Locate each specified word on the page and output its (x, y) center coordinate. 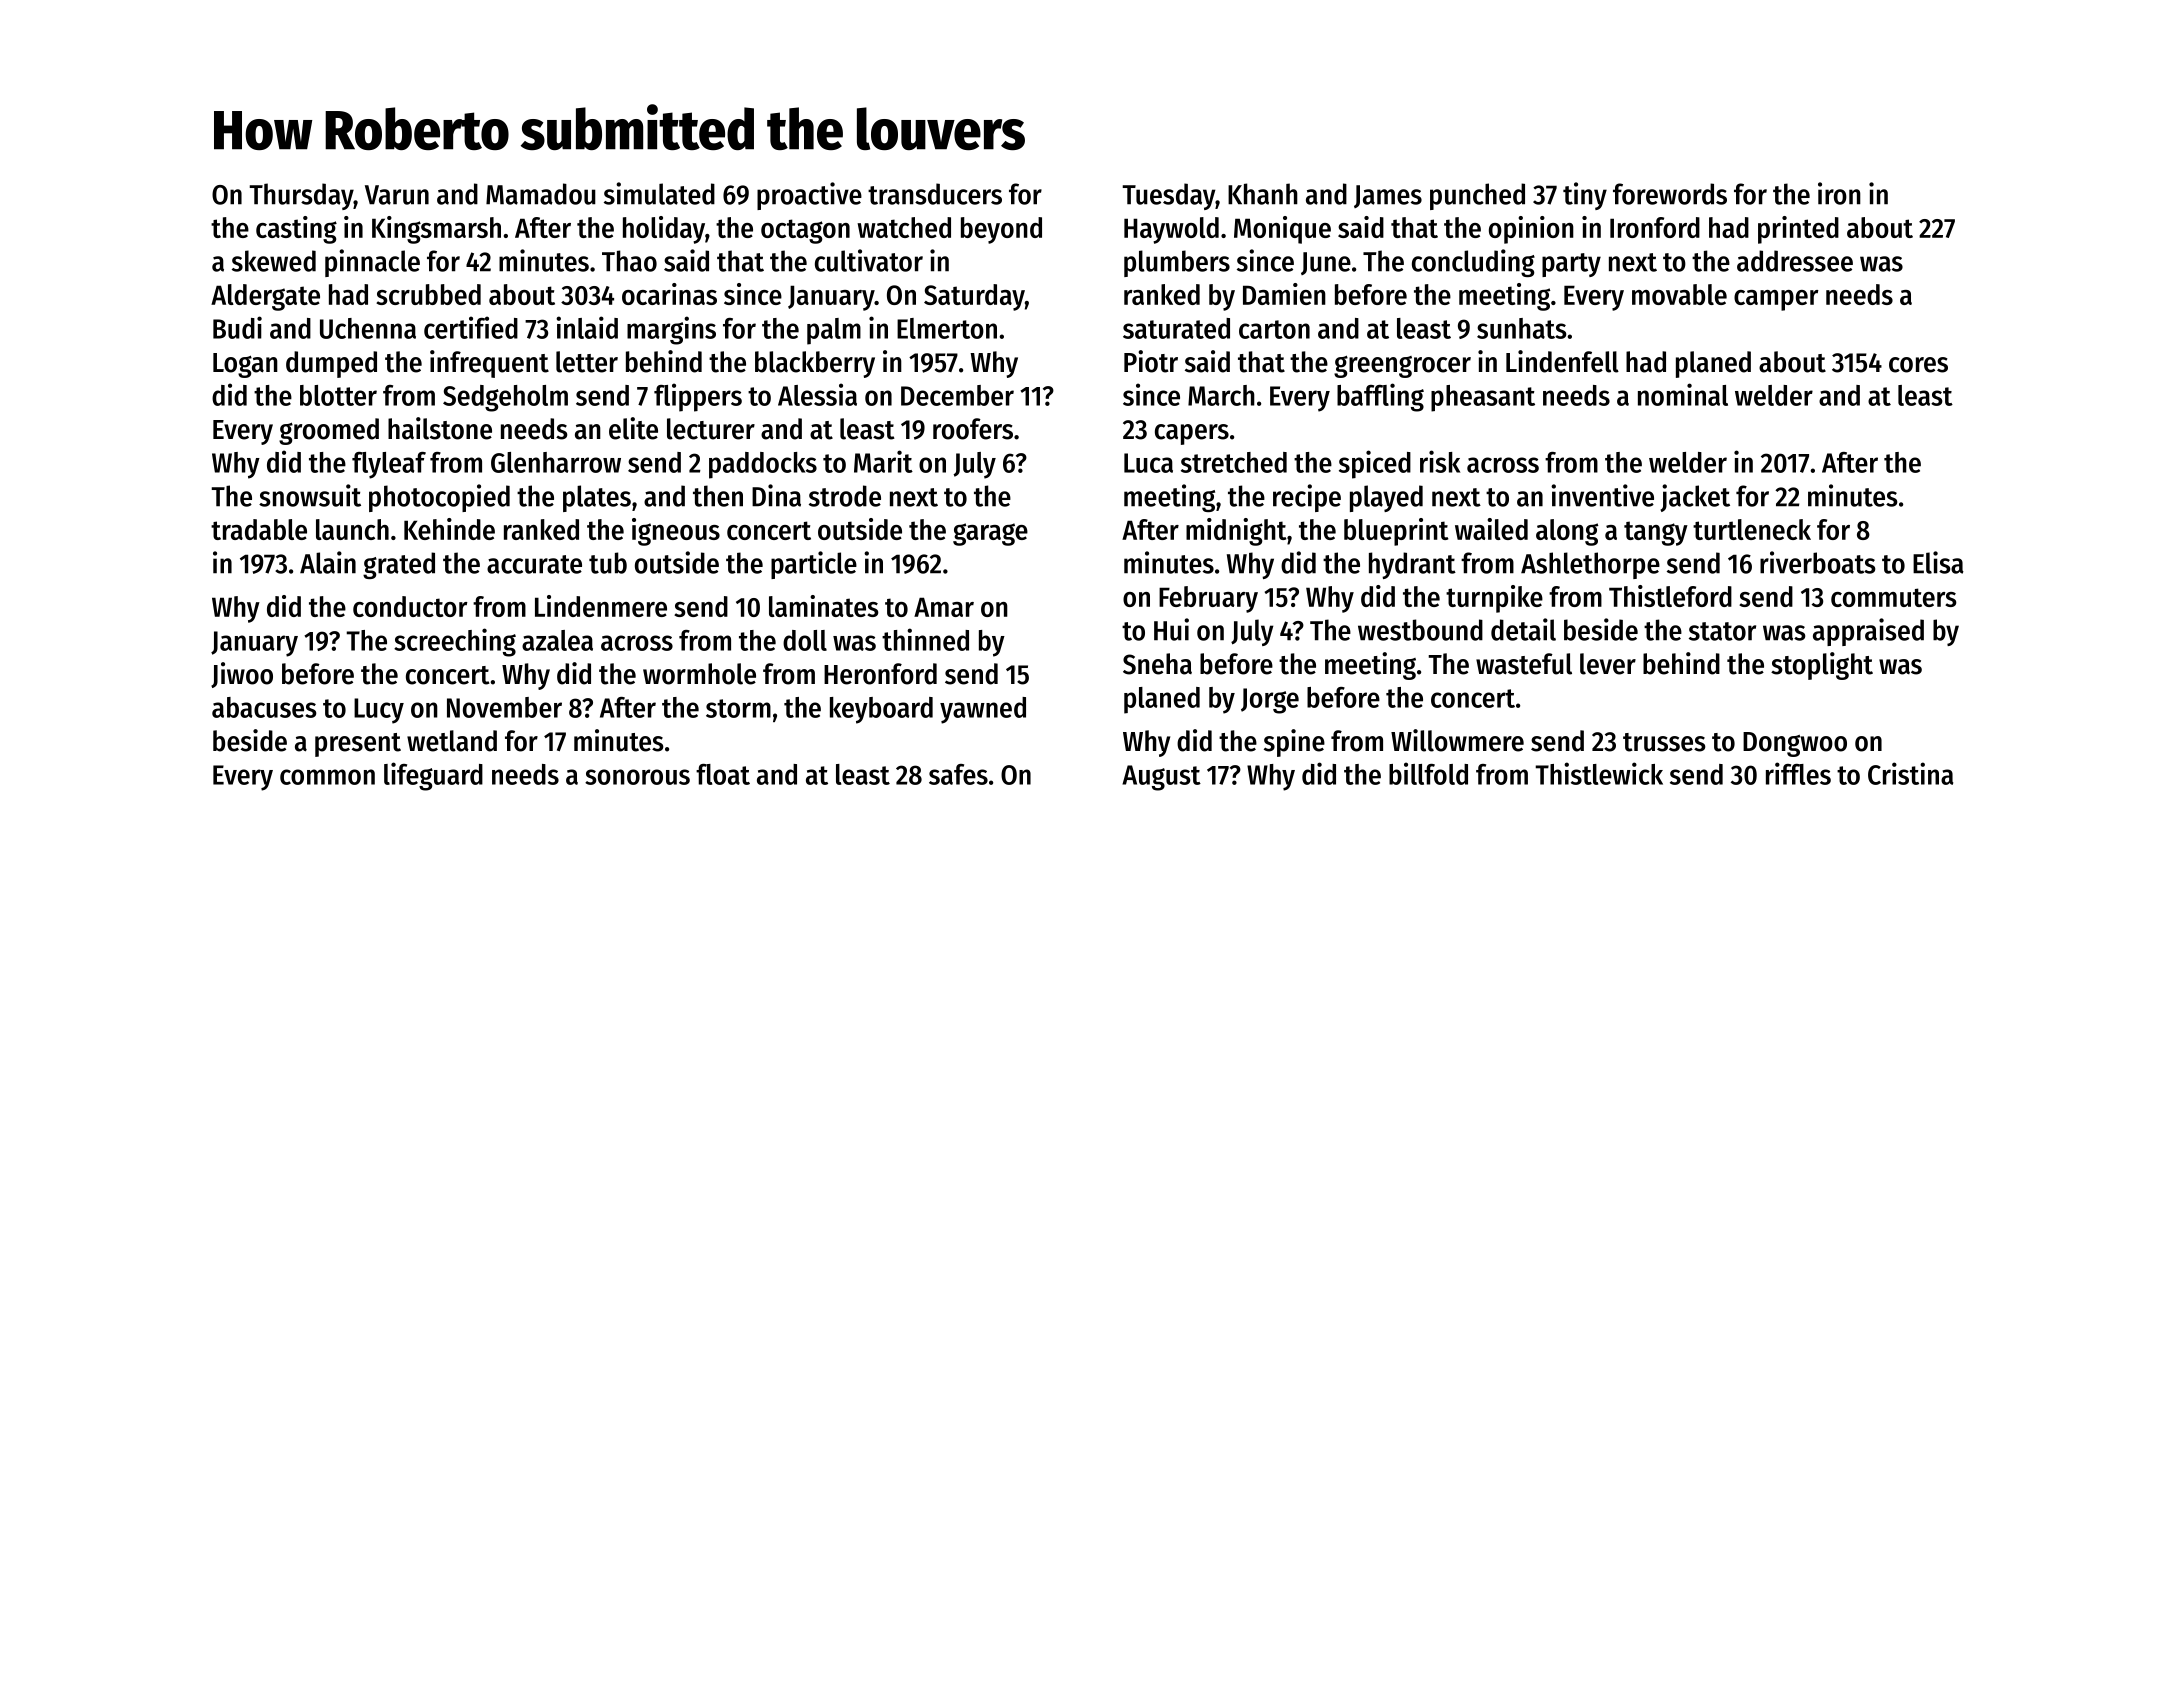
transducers (935, 194)
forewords (1670, 194)
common (327, 777)
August (1161, 778)
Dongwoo (1795, 744)
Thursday (301, 196)
